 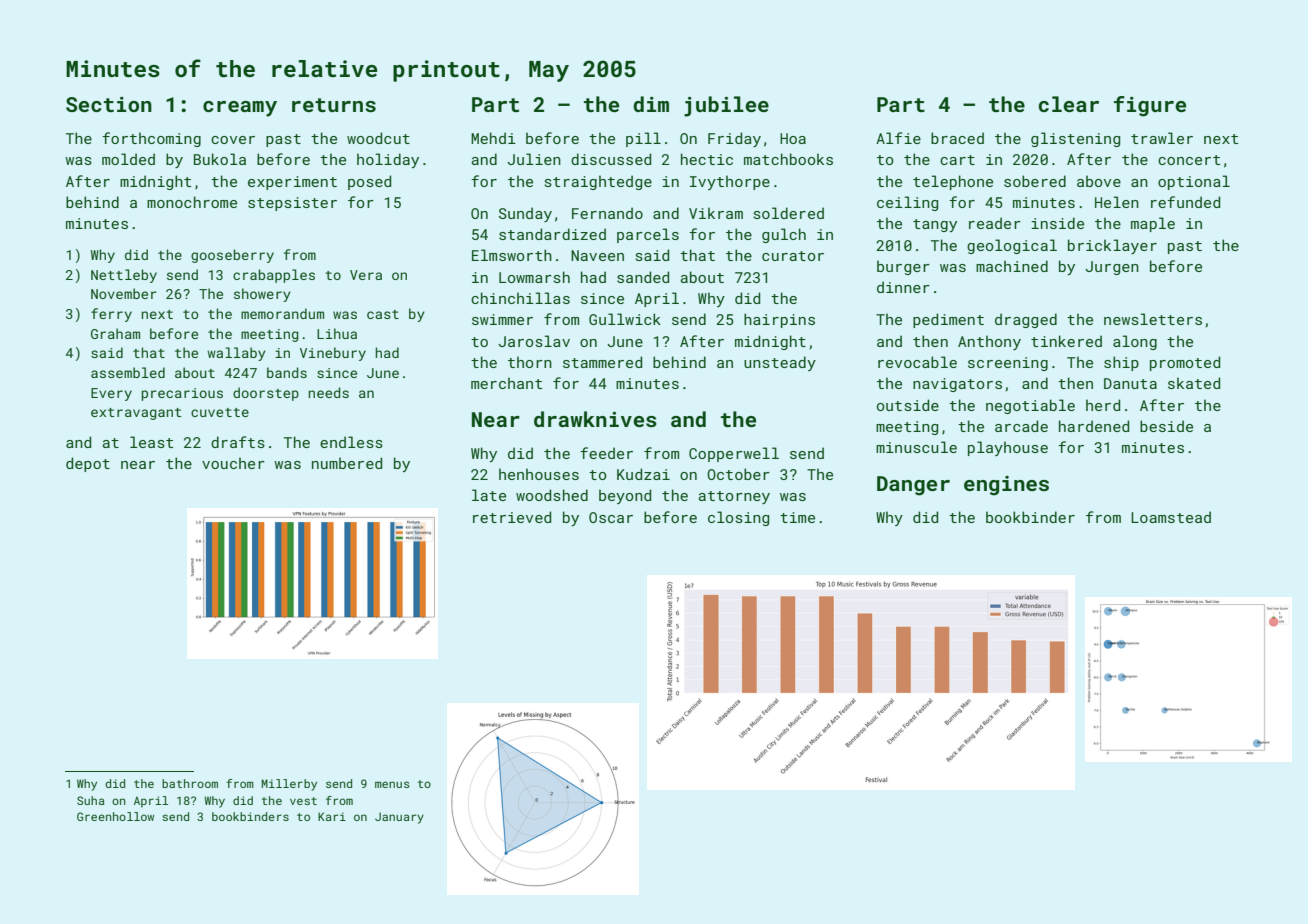 What do you see at coordinates (1006, 486) in the screenshot?
I see `engines` at bounding box center [1006, 486].
